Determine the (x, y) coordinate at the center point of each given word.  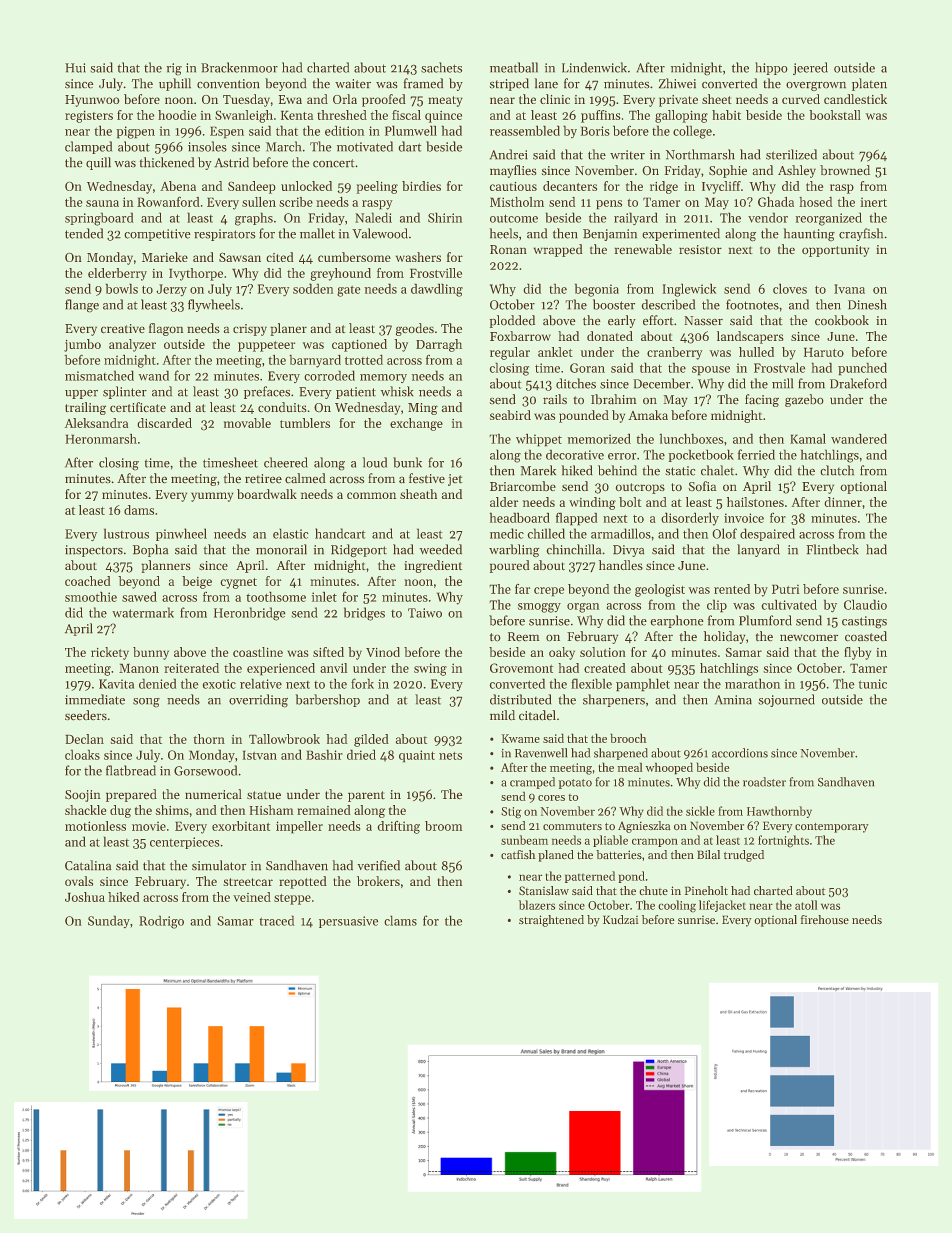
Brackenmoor (239, 67)
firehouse (825, 919)
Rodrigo (161, 922)
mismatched (99, 376)
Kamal (808, 439)
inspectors (94, 551)
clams (401, 921)
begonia (597, 290)
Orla (345, 99)
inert (874, 202)
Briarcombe (523, 486)
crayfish (861, 234)
